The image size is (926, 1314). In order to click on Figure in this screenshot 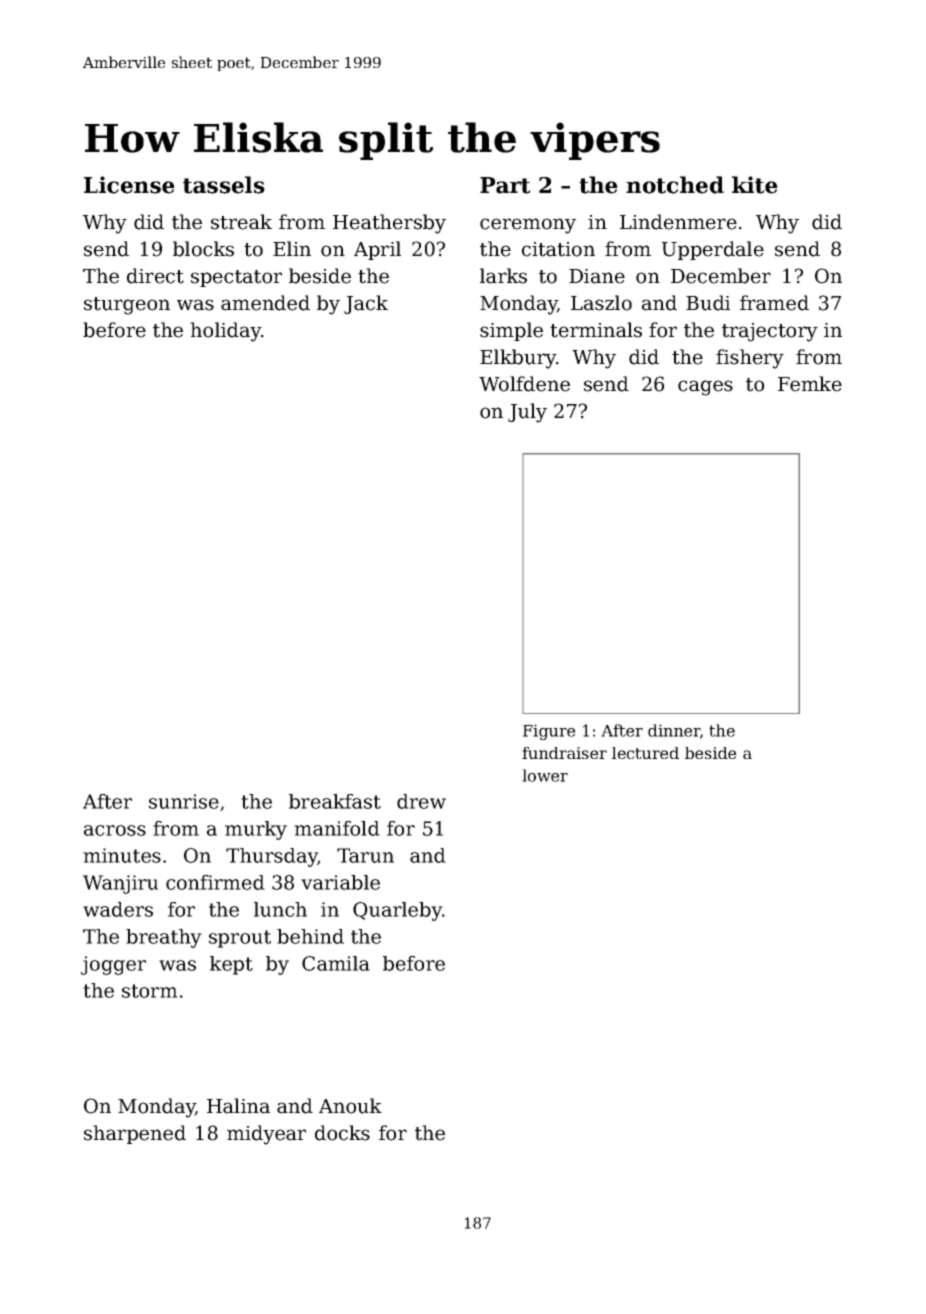, I will do `click(549, 732)`.
